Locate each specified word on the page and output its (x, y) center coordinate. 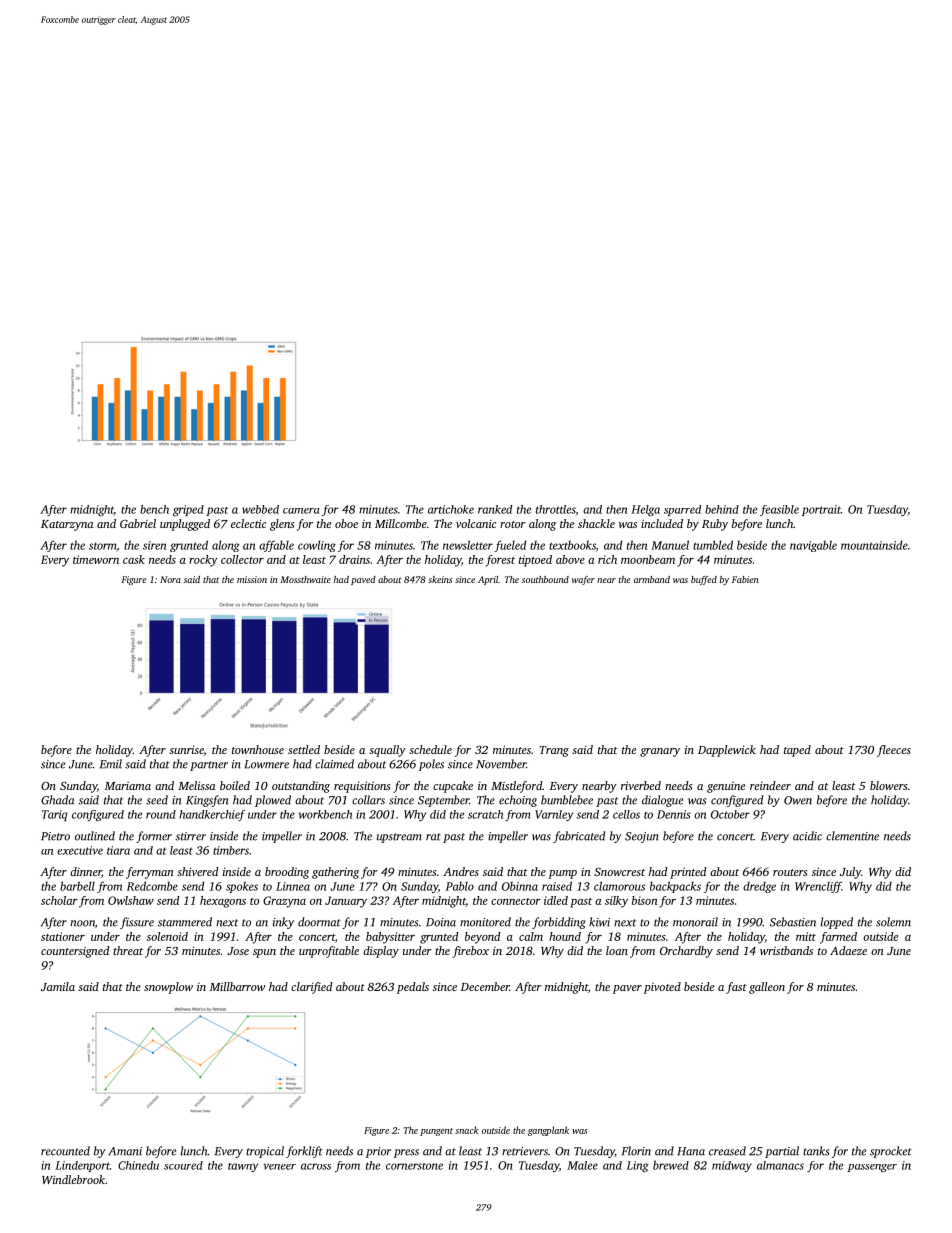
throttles (555, 509)
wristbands (786, 950)
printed (688, 873)
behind (722, 509)
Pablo (460, 886)
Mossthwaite (305, 579)
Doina (441, 922)
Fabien (745, 579)
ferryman (150, 873)
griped (188, 510)
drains (354, 559)
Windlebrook (73, 1179)
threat (128, 950)
